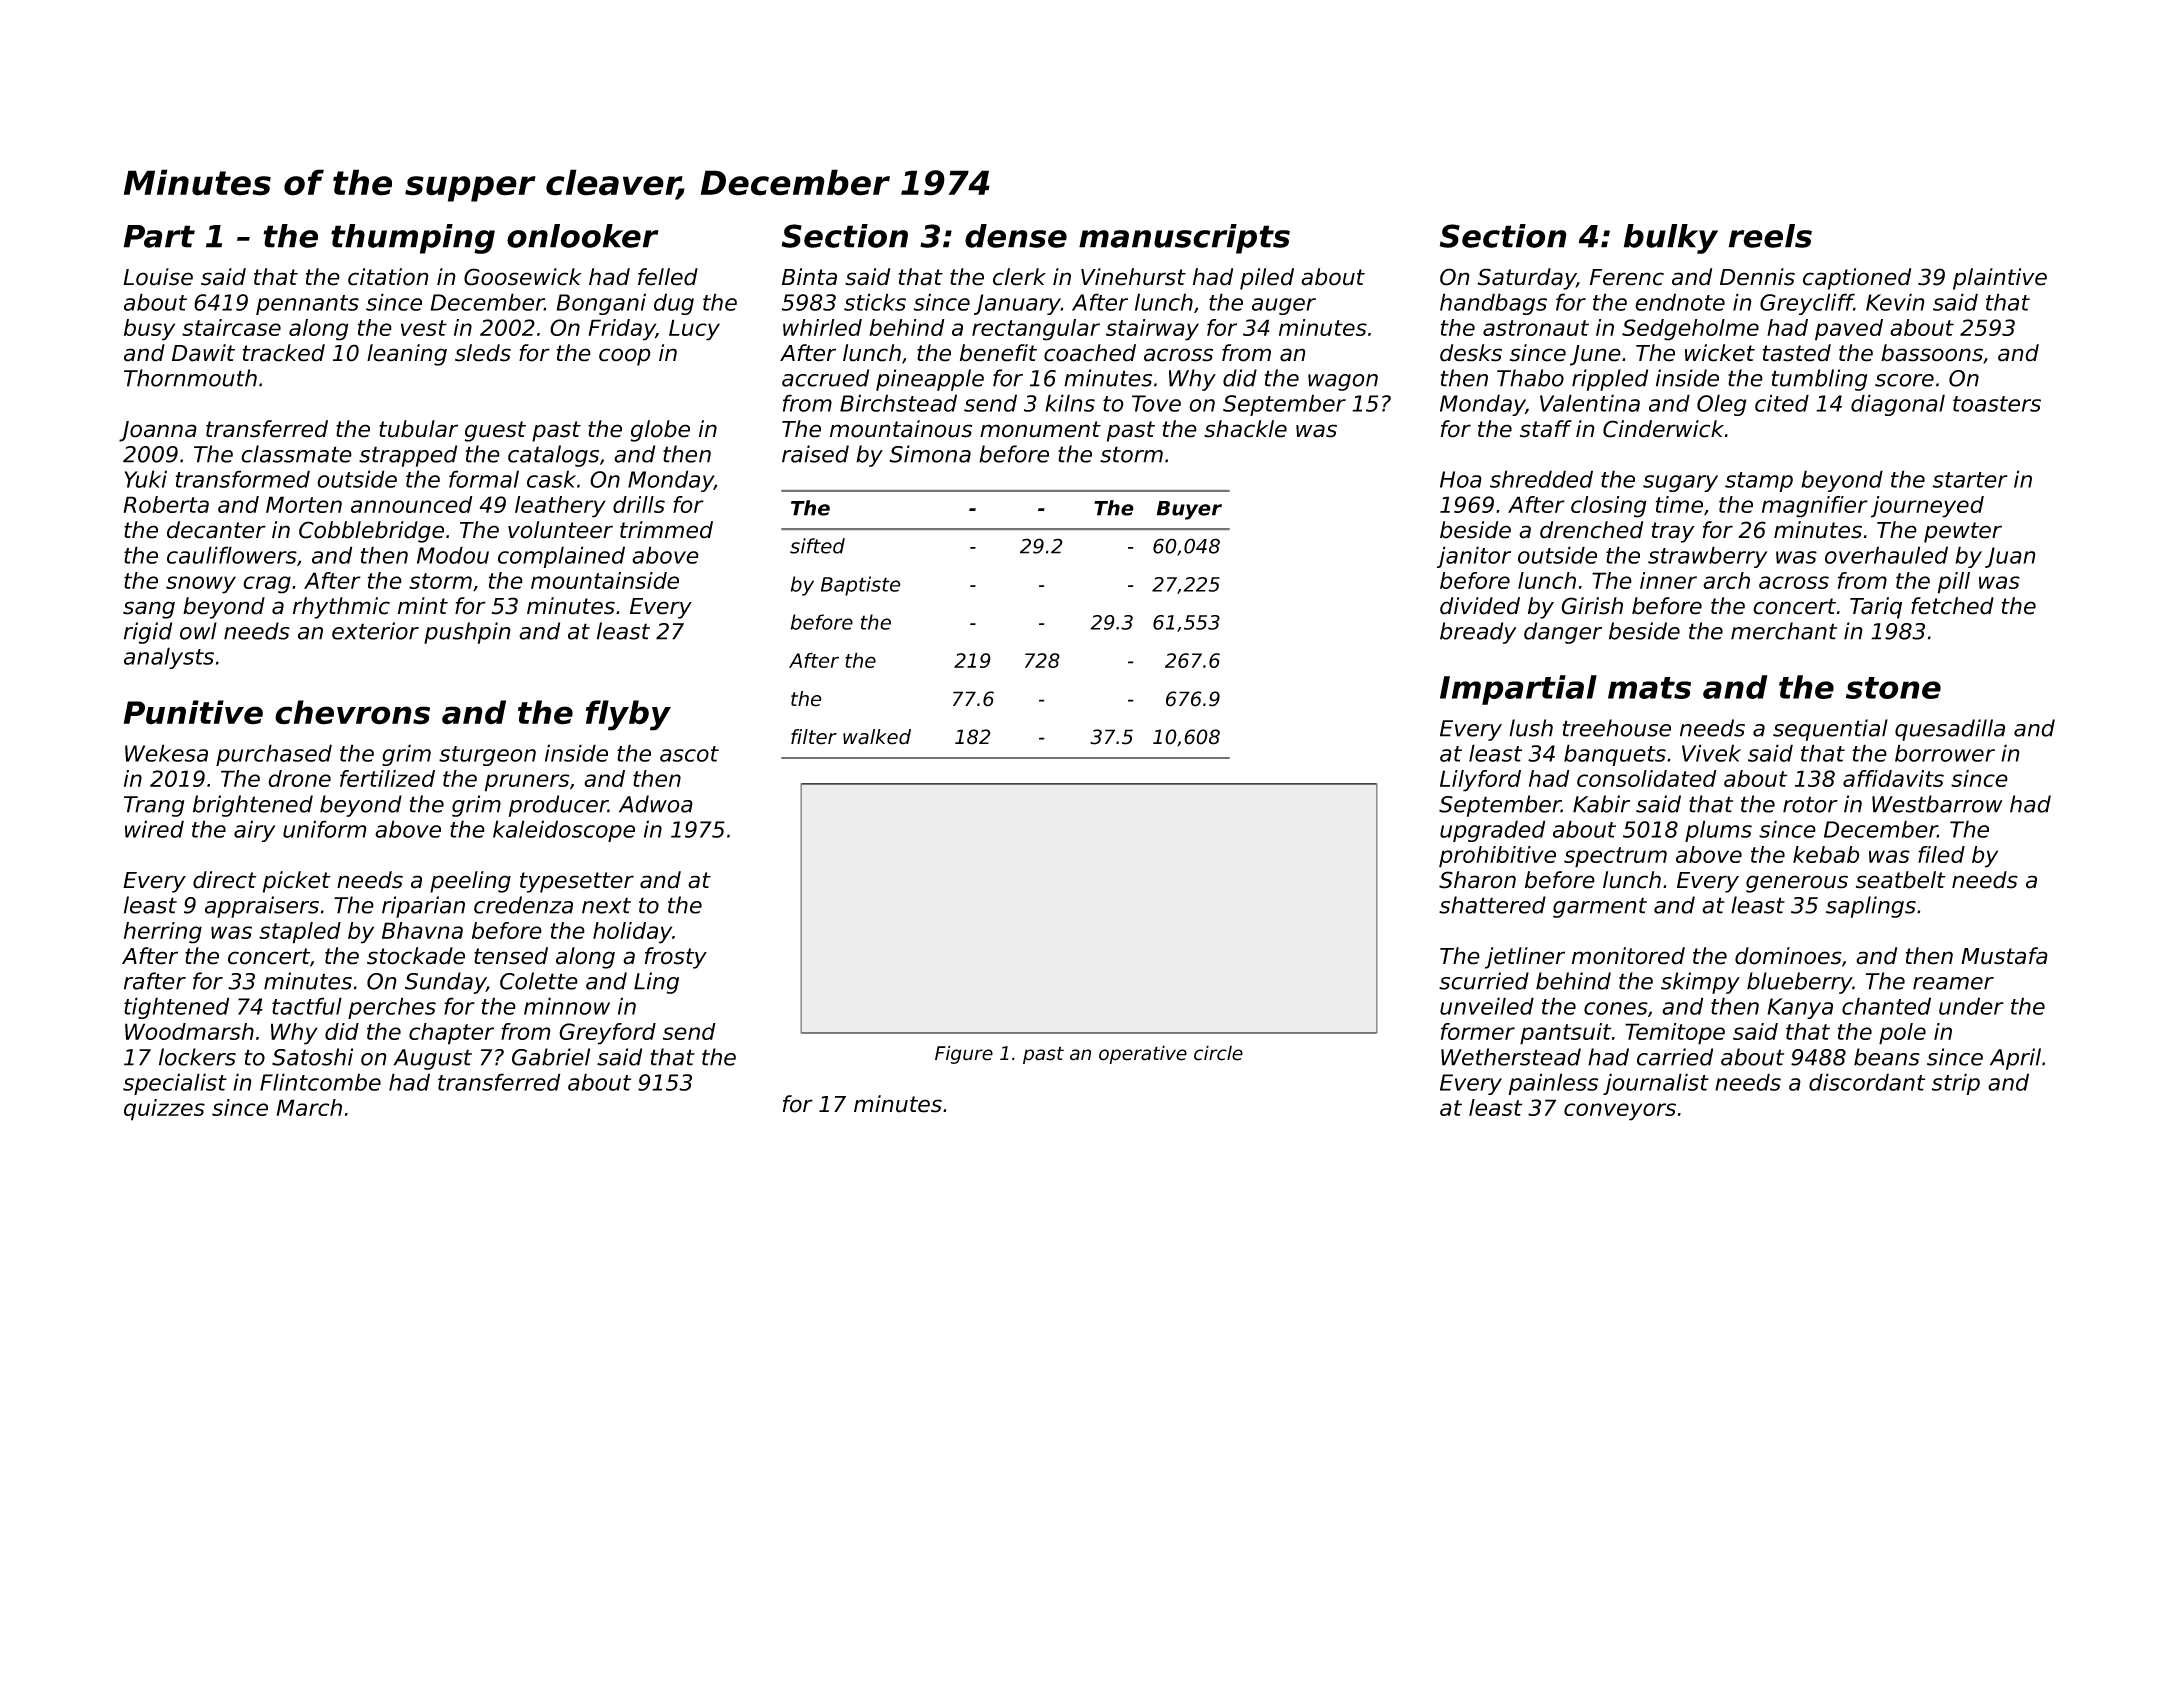 This image has height=1683, width=2178. What do you see at coordinates (1143, 1054) in the image?
I see `operative` at bounding box center [1143, 1054].
